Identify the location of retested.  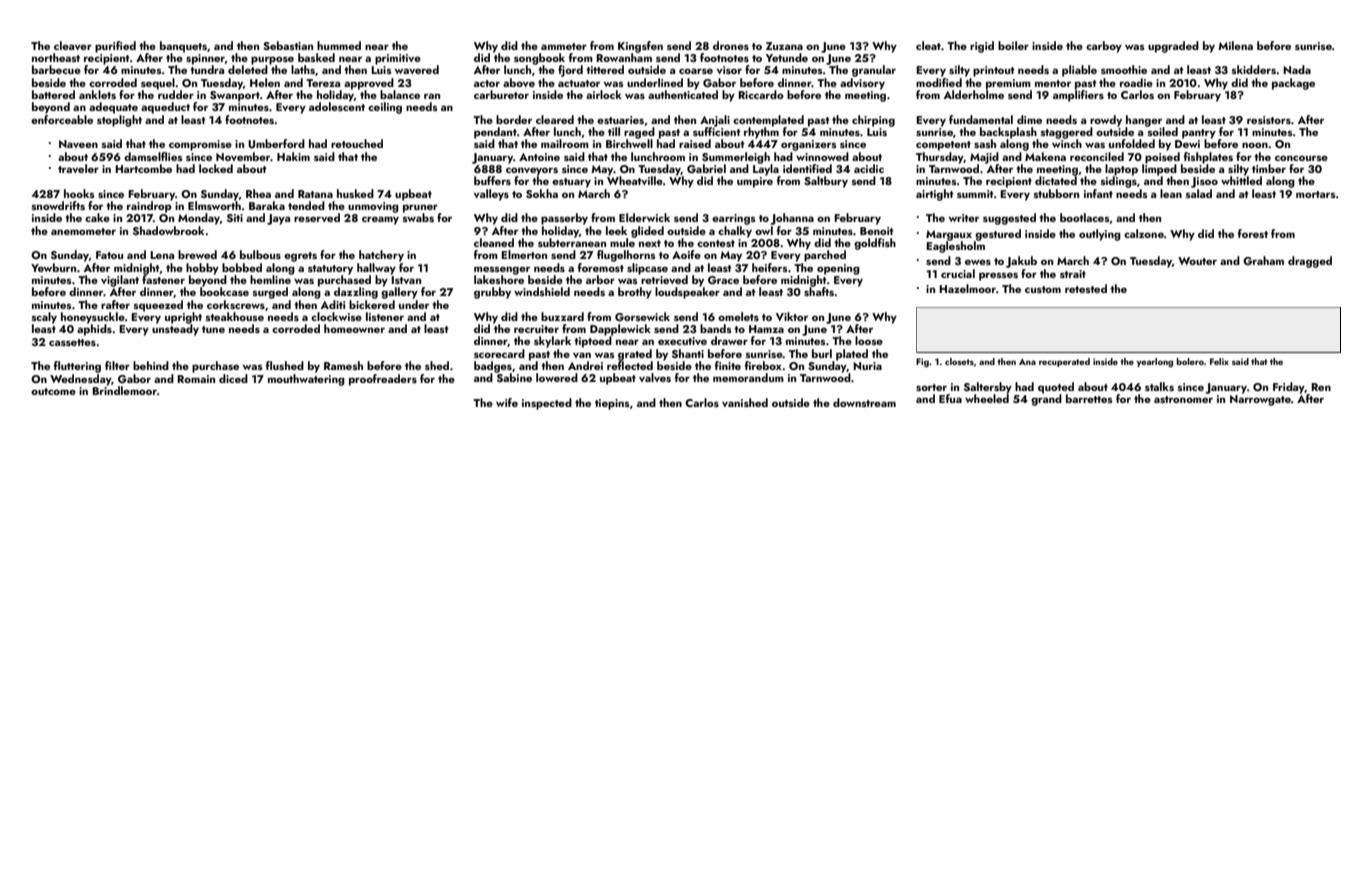
(1086, 288).
